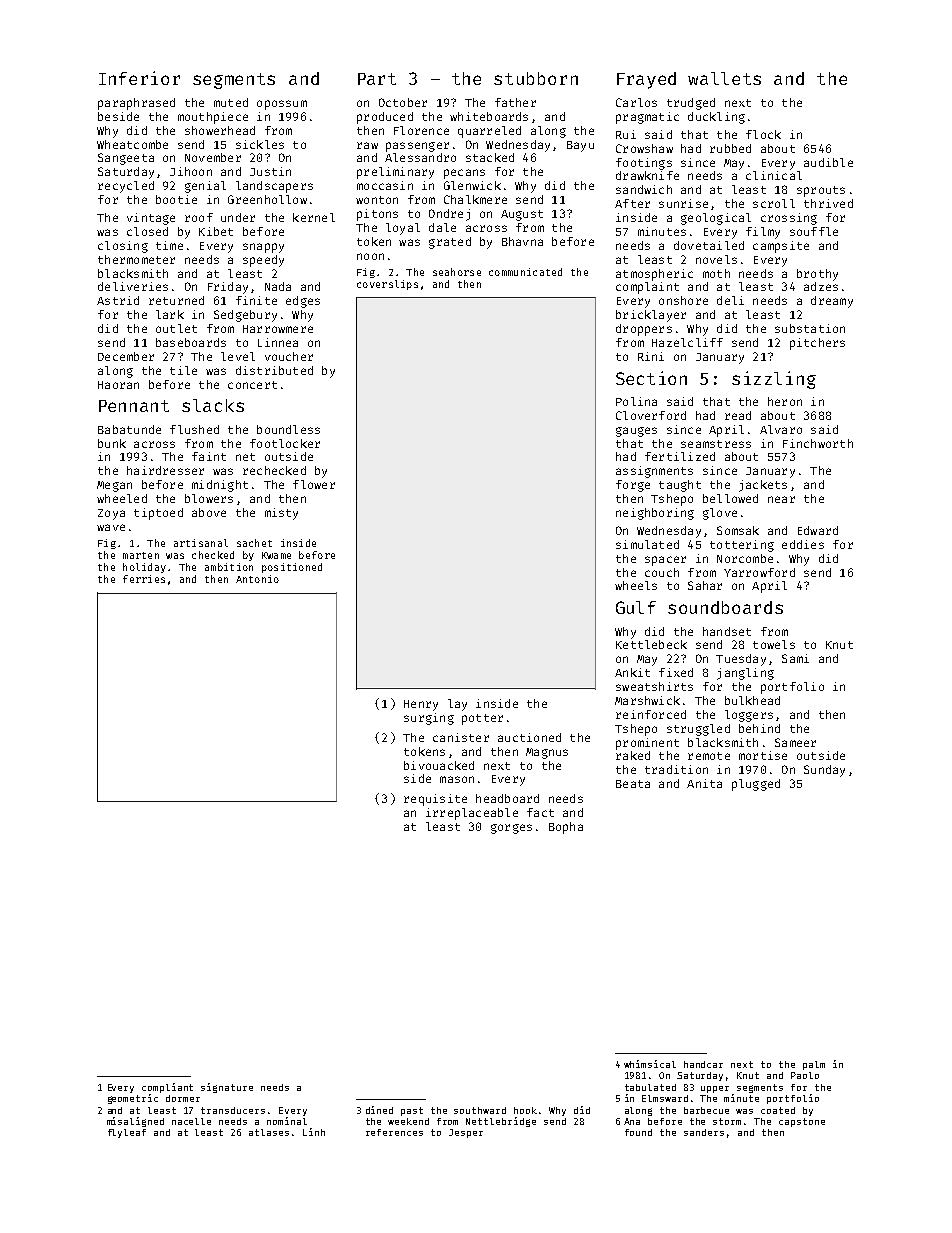 This screenshot has width=952, height=1233. I want to click on palm, so click(814, 1065).
